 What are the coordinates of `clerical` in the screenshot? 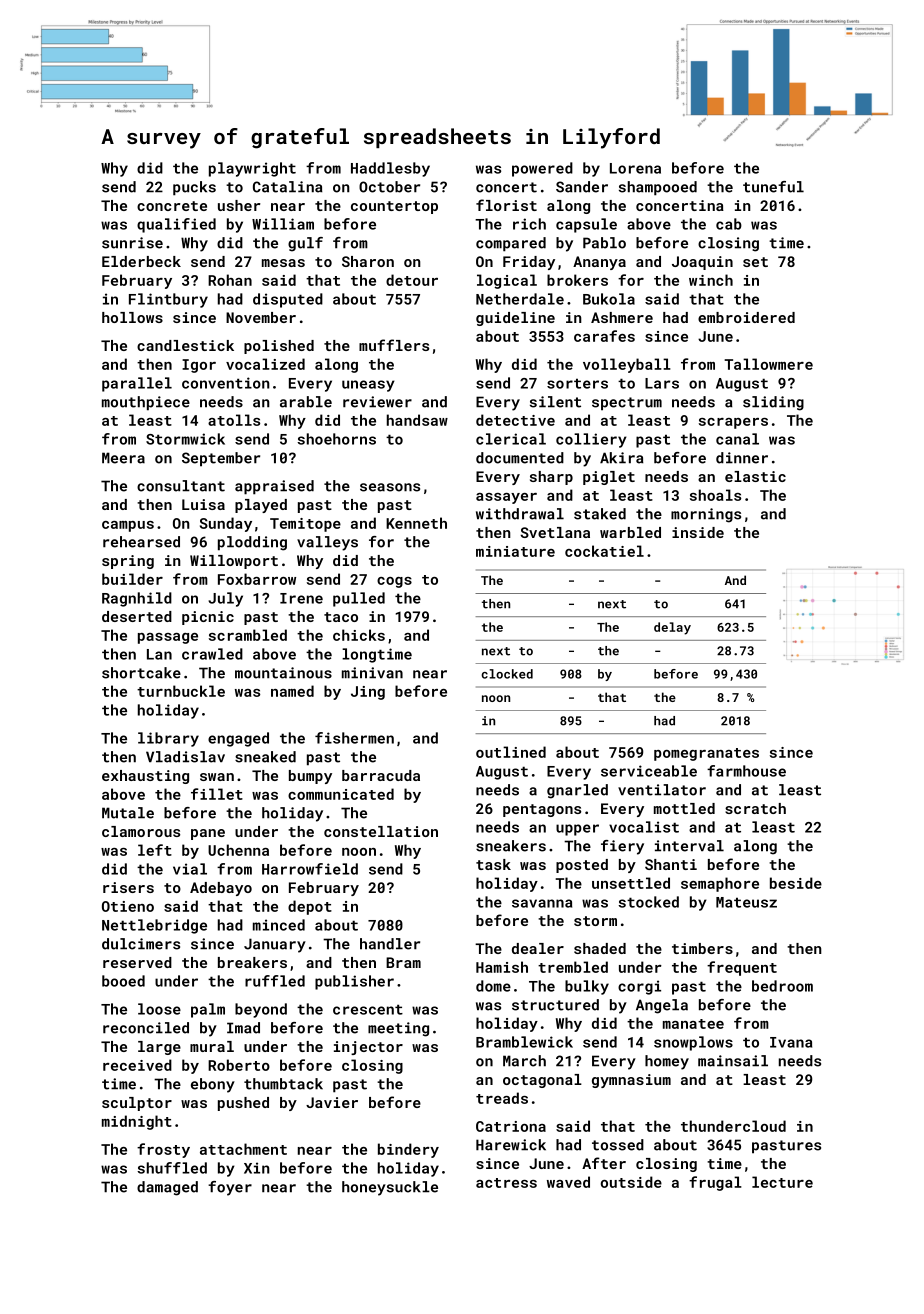 It's located at (511, 439).
